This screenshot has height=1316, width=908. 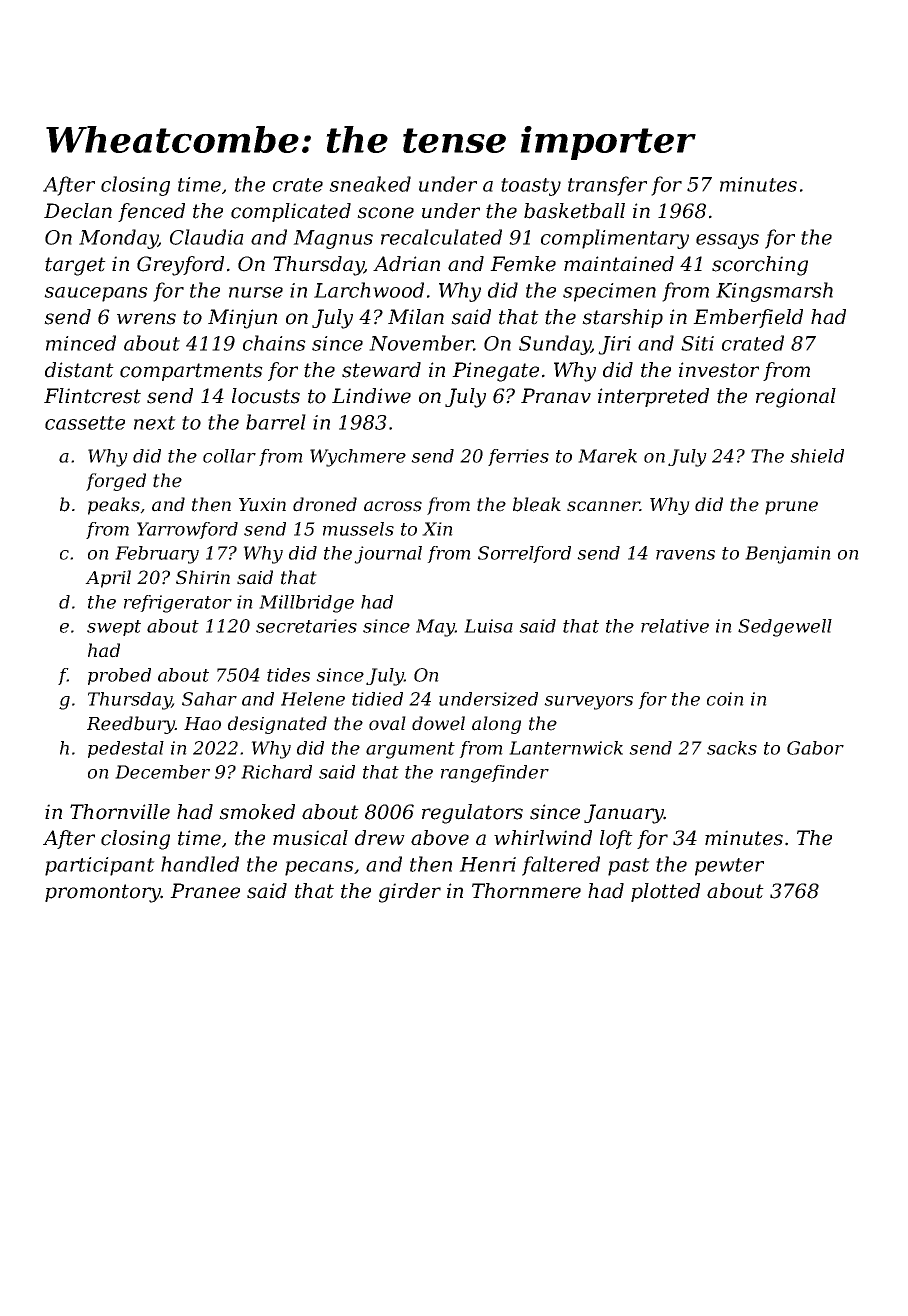 I want to click on relative, so click(x=675, y=626).
